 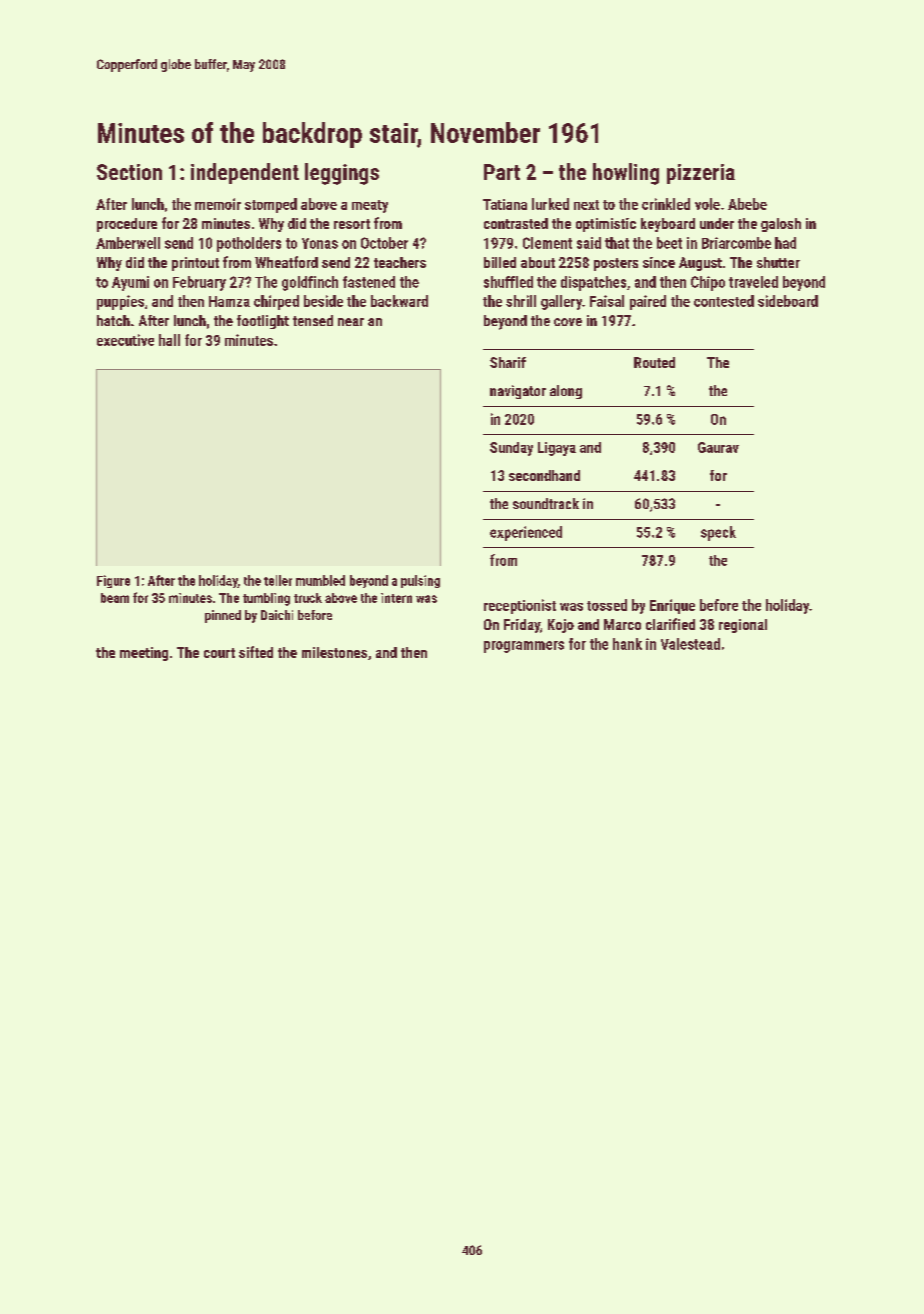 What do you see at coordinates (310, 283) in the screenshot?
I see `goldfinch` at bounding box center [310, 283].
